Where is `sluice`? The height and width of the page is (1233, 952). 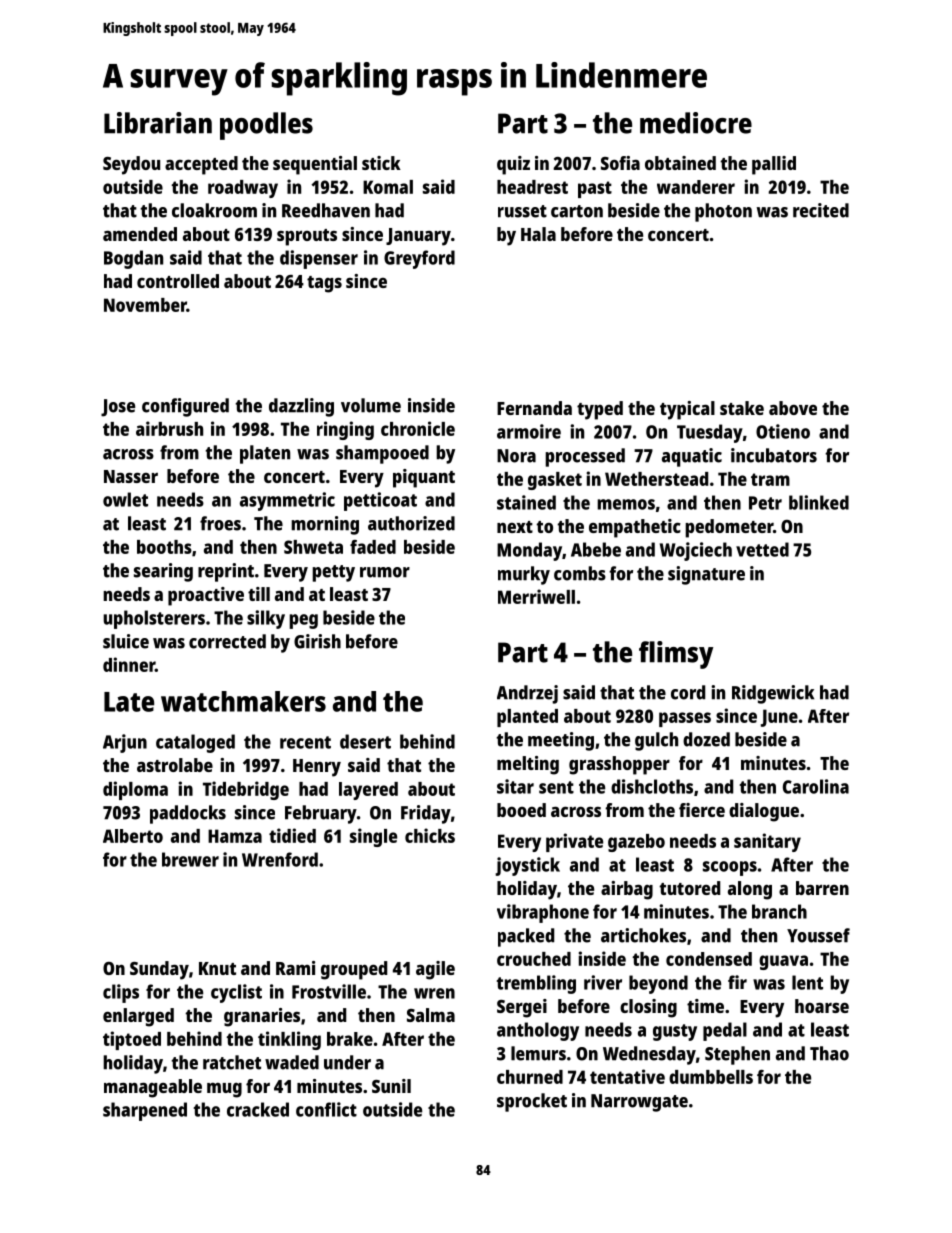 sluice is located at coordinates (126, 641).
